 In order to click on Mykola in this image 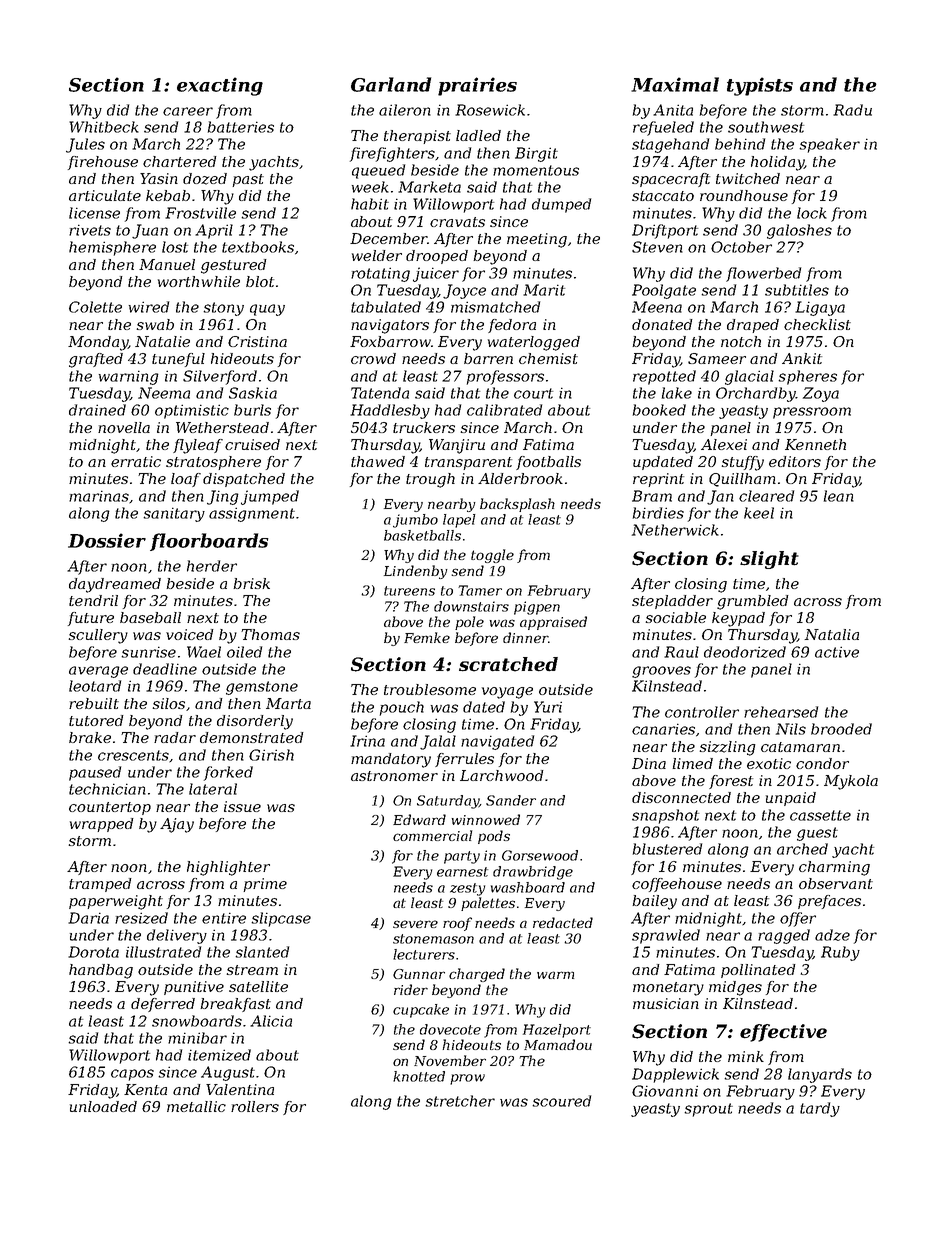, I will do `click(851, 782)`.
